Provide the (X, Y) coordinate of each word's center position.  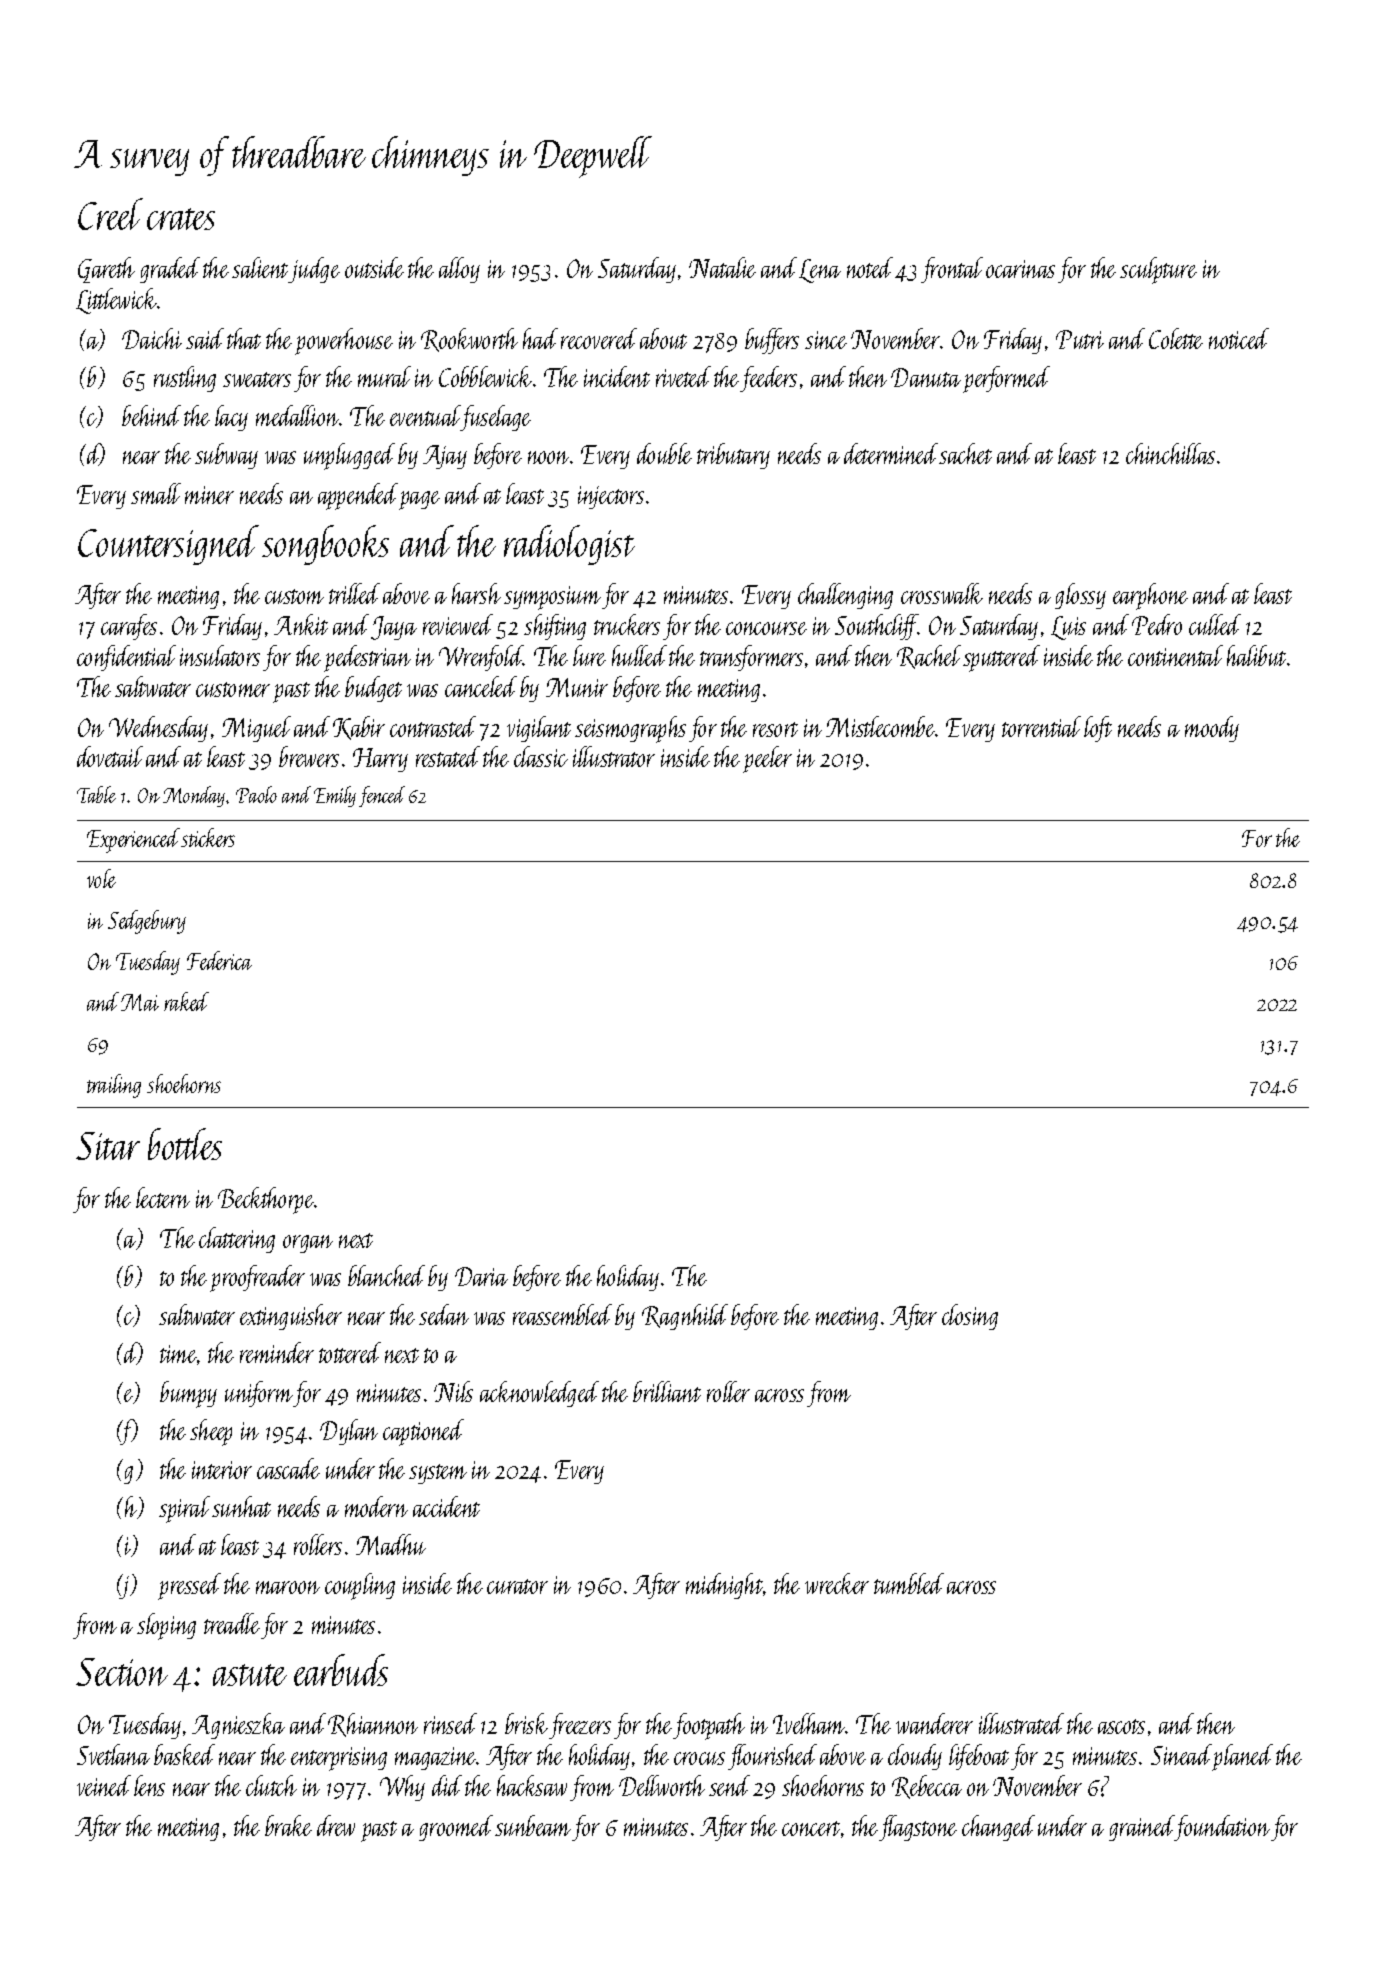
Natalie (722, 267)
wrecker (837, 1583)
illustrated (1021, 1723)
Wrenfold (481, 658)
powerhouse (344, 341)
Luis (1068, 628)
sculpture (1158, 270)
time (178, 1354)
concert (811, 1828)
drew (336, 1825)
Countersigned (168, 545)
